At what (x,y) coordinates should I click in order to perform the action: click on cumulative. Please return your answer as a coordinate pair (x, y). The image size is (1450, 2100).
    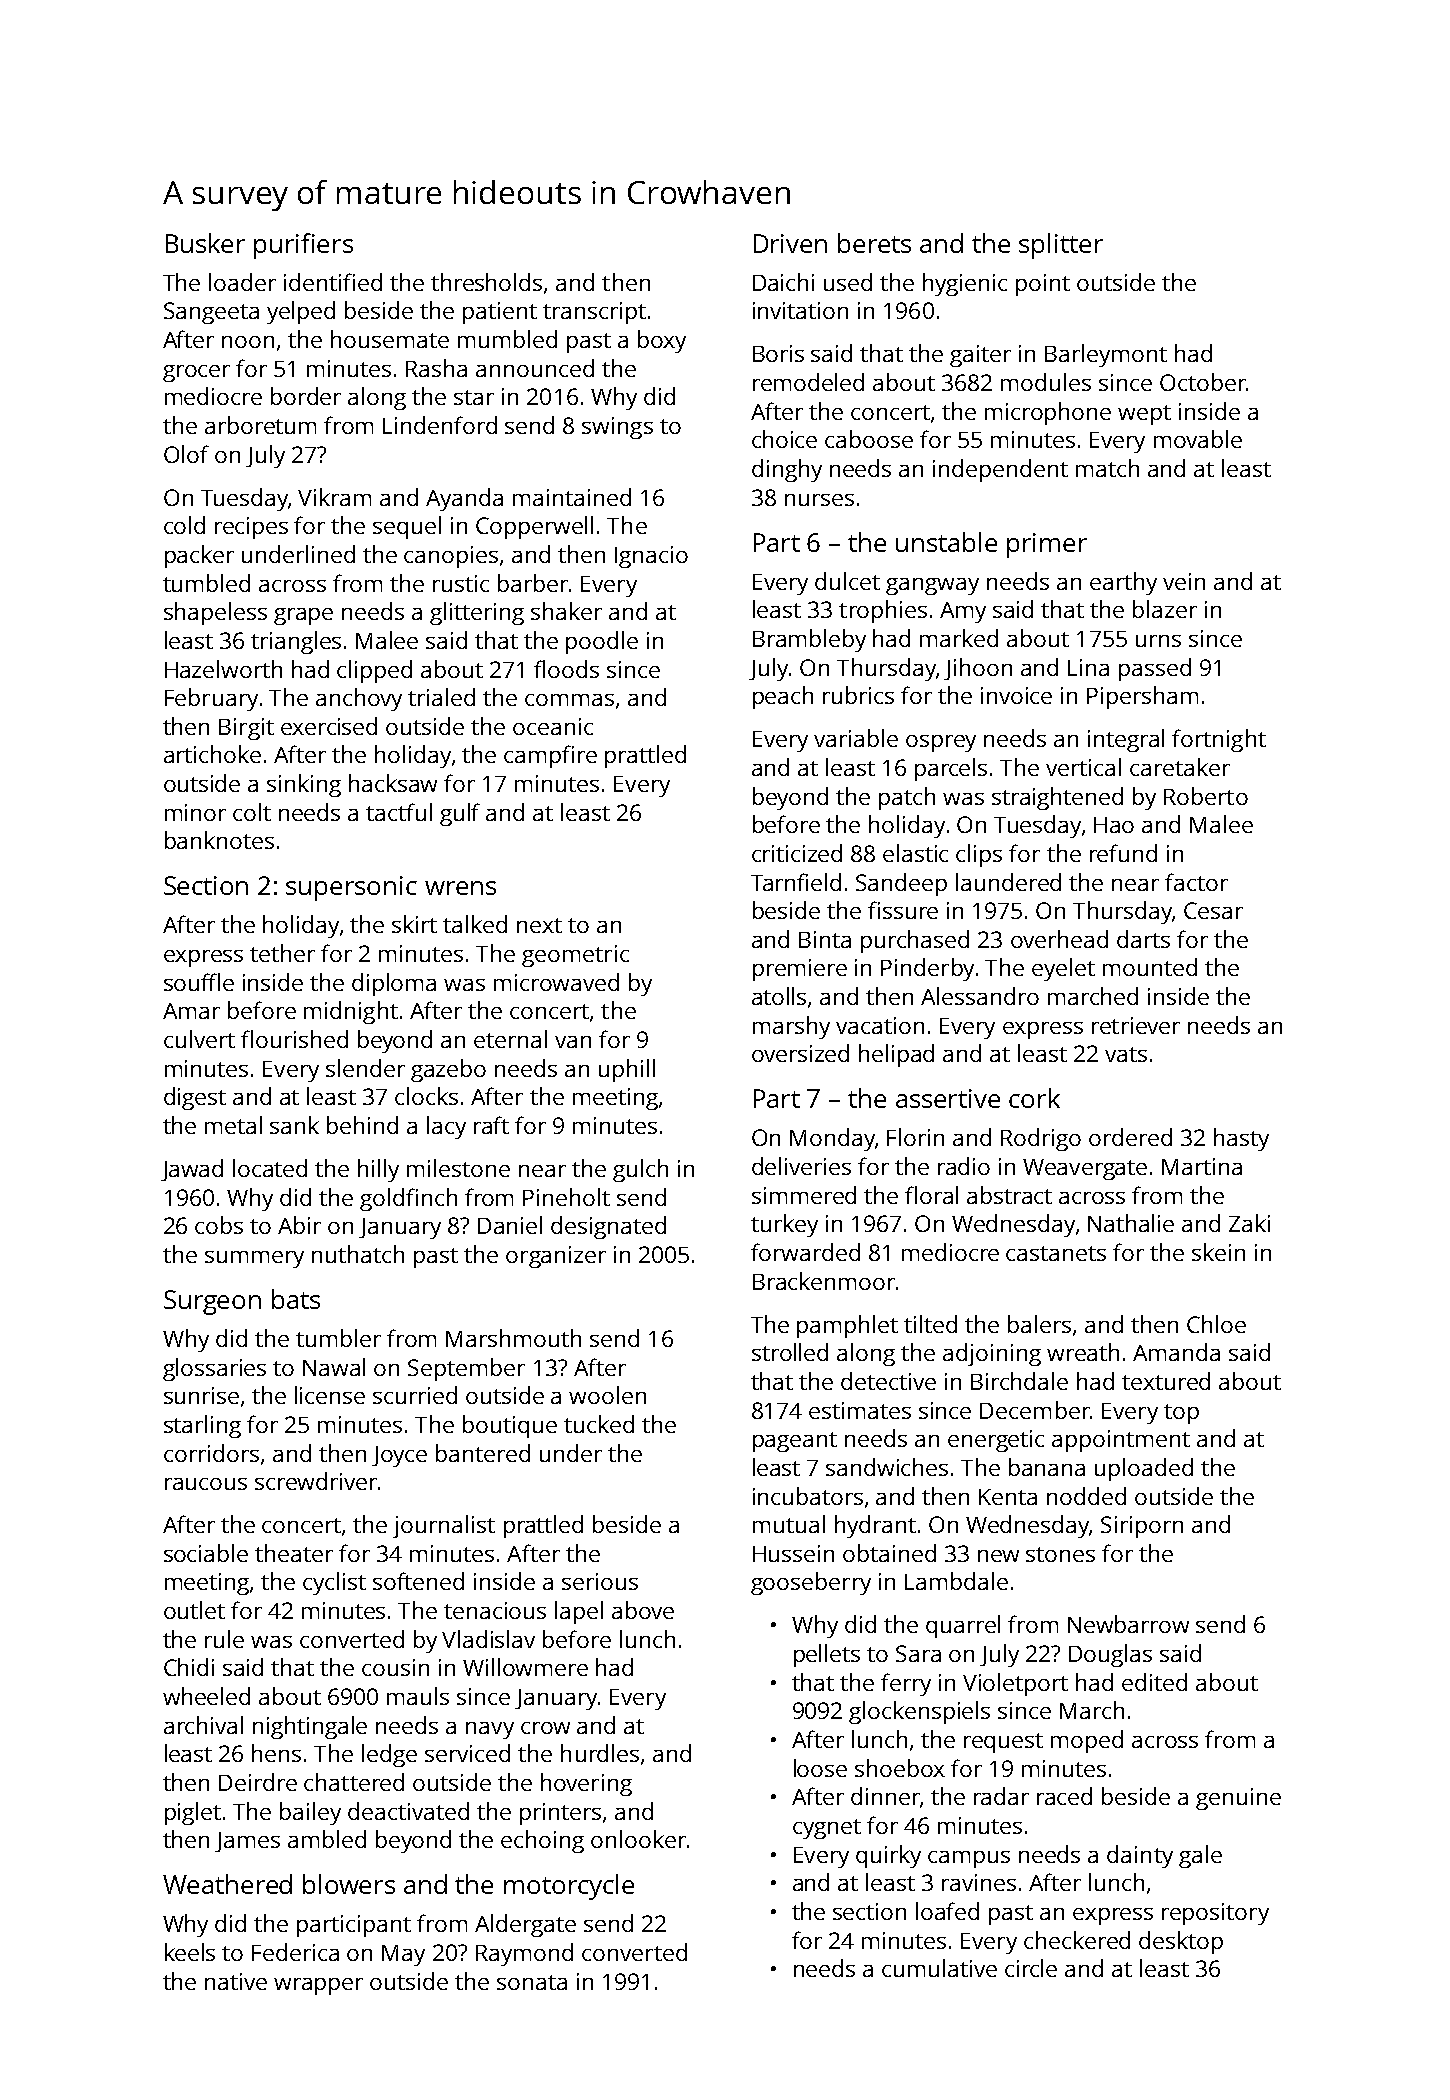
    Looking at the image, I should click on (939, 1968).
